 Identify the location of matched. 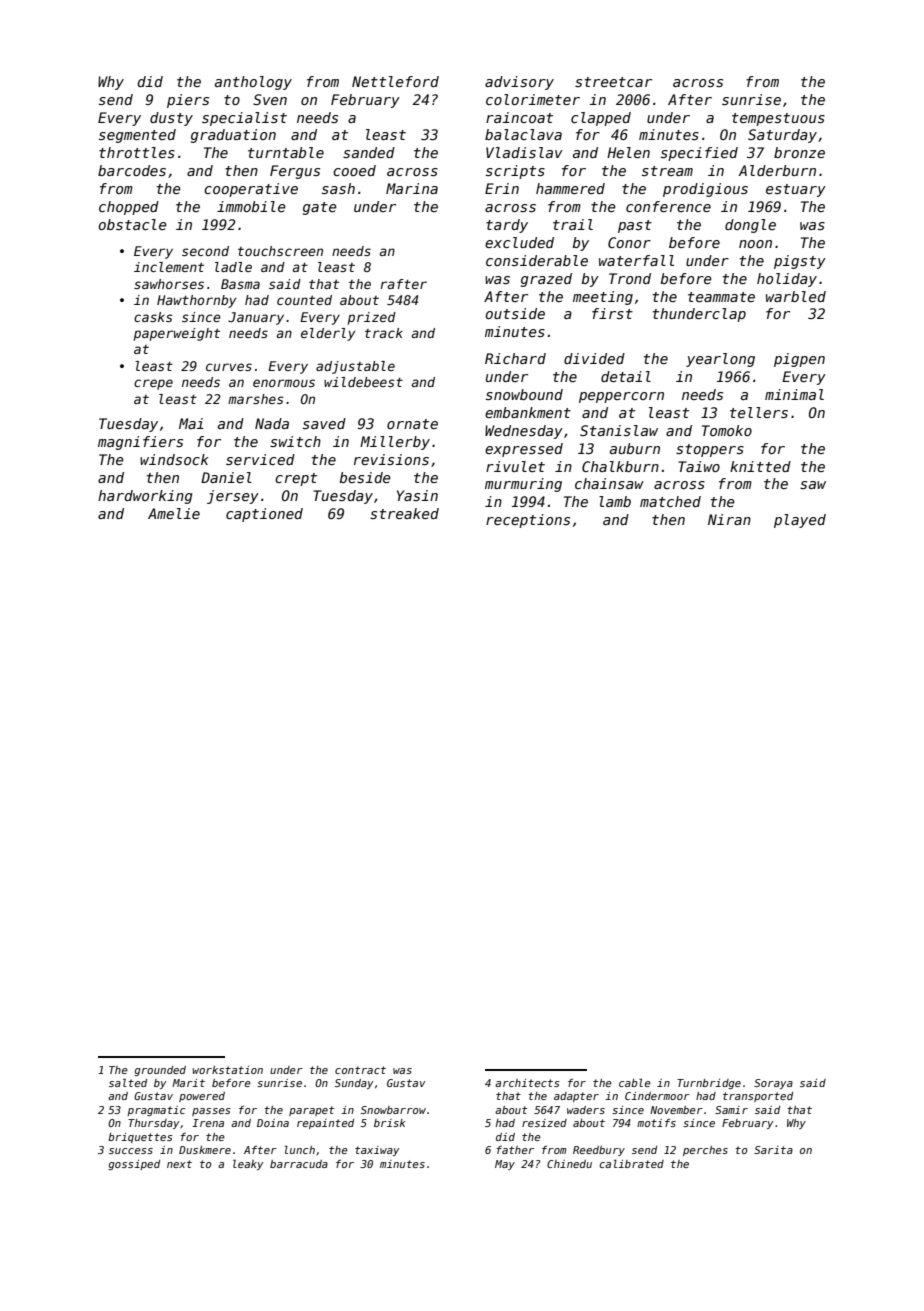
(670, 501).
